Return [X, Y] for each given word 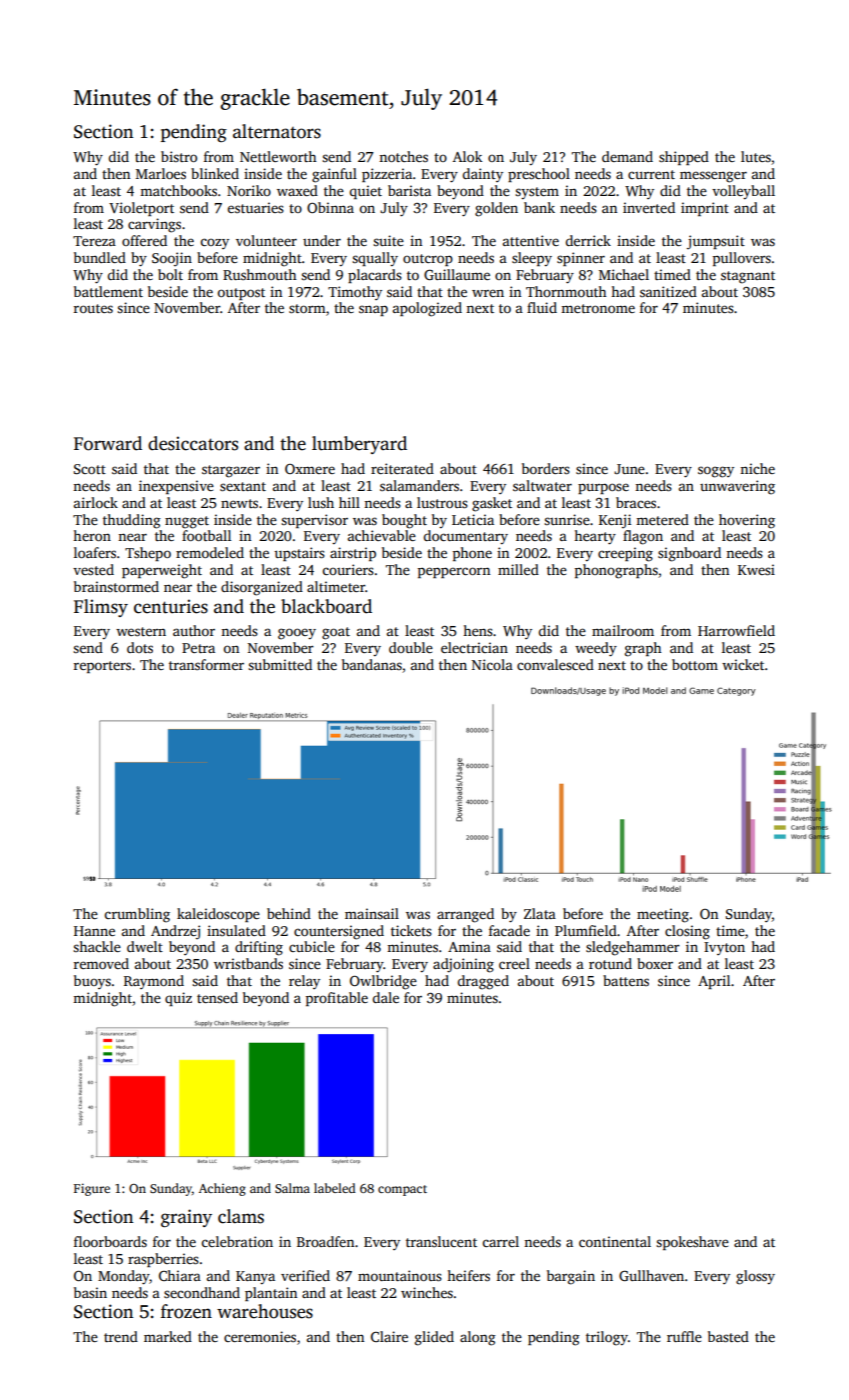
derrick [588, 240]
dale [386, 997]
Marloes [161, 173]
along [478, 1338]
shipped [684, 158]
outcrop [428, 260]
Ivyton [724, 948]
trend [121, 1336]
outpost [241, 294]
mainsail [372, 913]
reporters [102, 667]
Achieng [222, 1189]
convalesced [555, 664]
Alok [467, 156]
